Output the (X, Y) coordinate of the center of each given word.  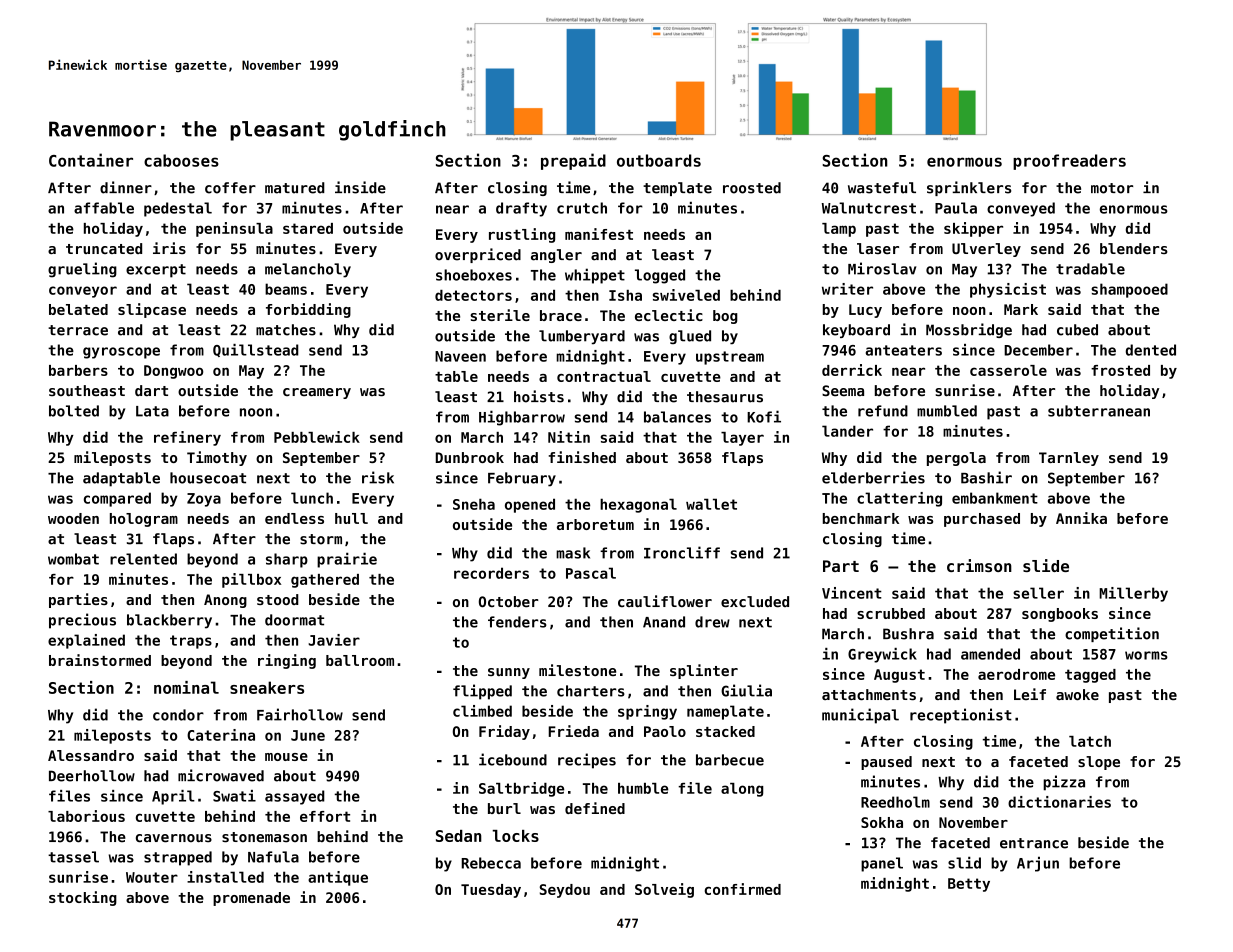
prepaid (573, 161)
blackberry (169, 621)
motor (1112, 188)
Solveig (664, 890)
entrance (1034, 843)
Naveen (460, 356)
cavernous (174, 838)
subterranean (1099, 411)
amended (990, 654)
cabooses (181, 160)
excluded (755, 602)
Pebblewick (317, 437)
